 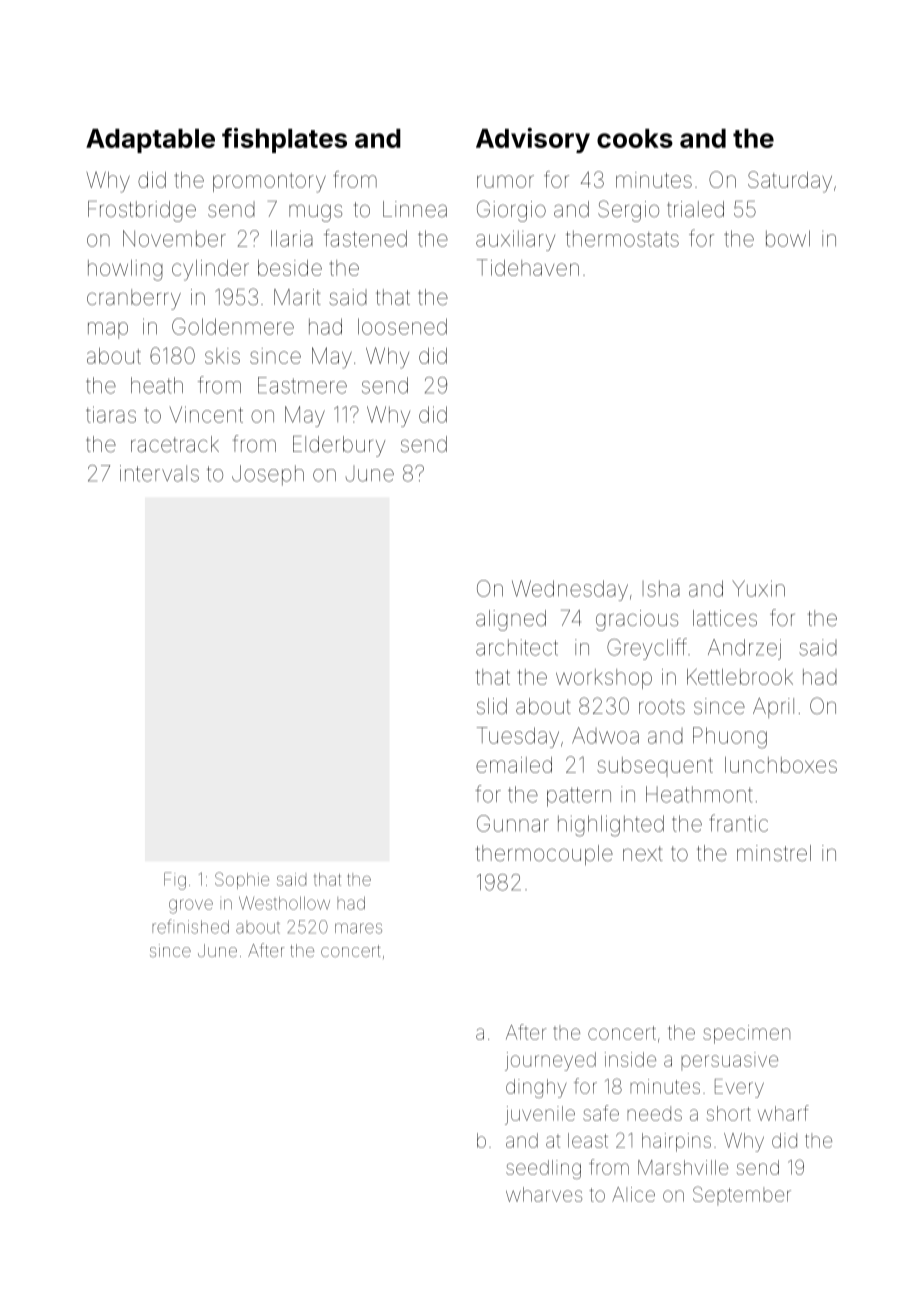 I want to click on Frostbridge, so click(x=142, y=211).
